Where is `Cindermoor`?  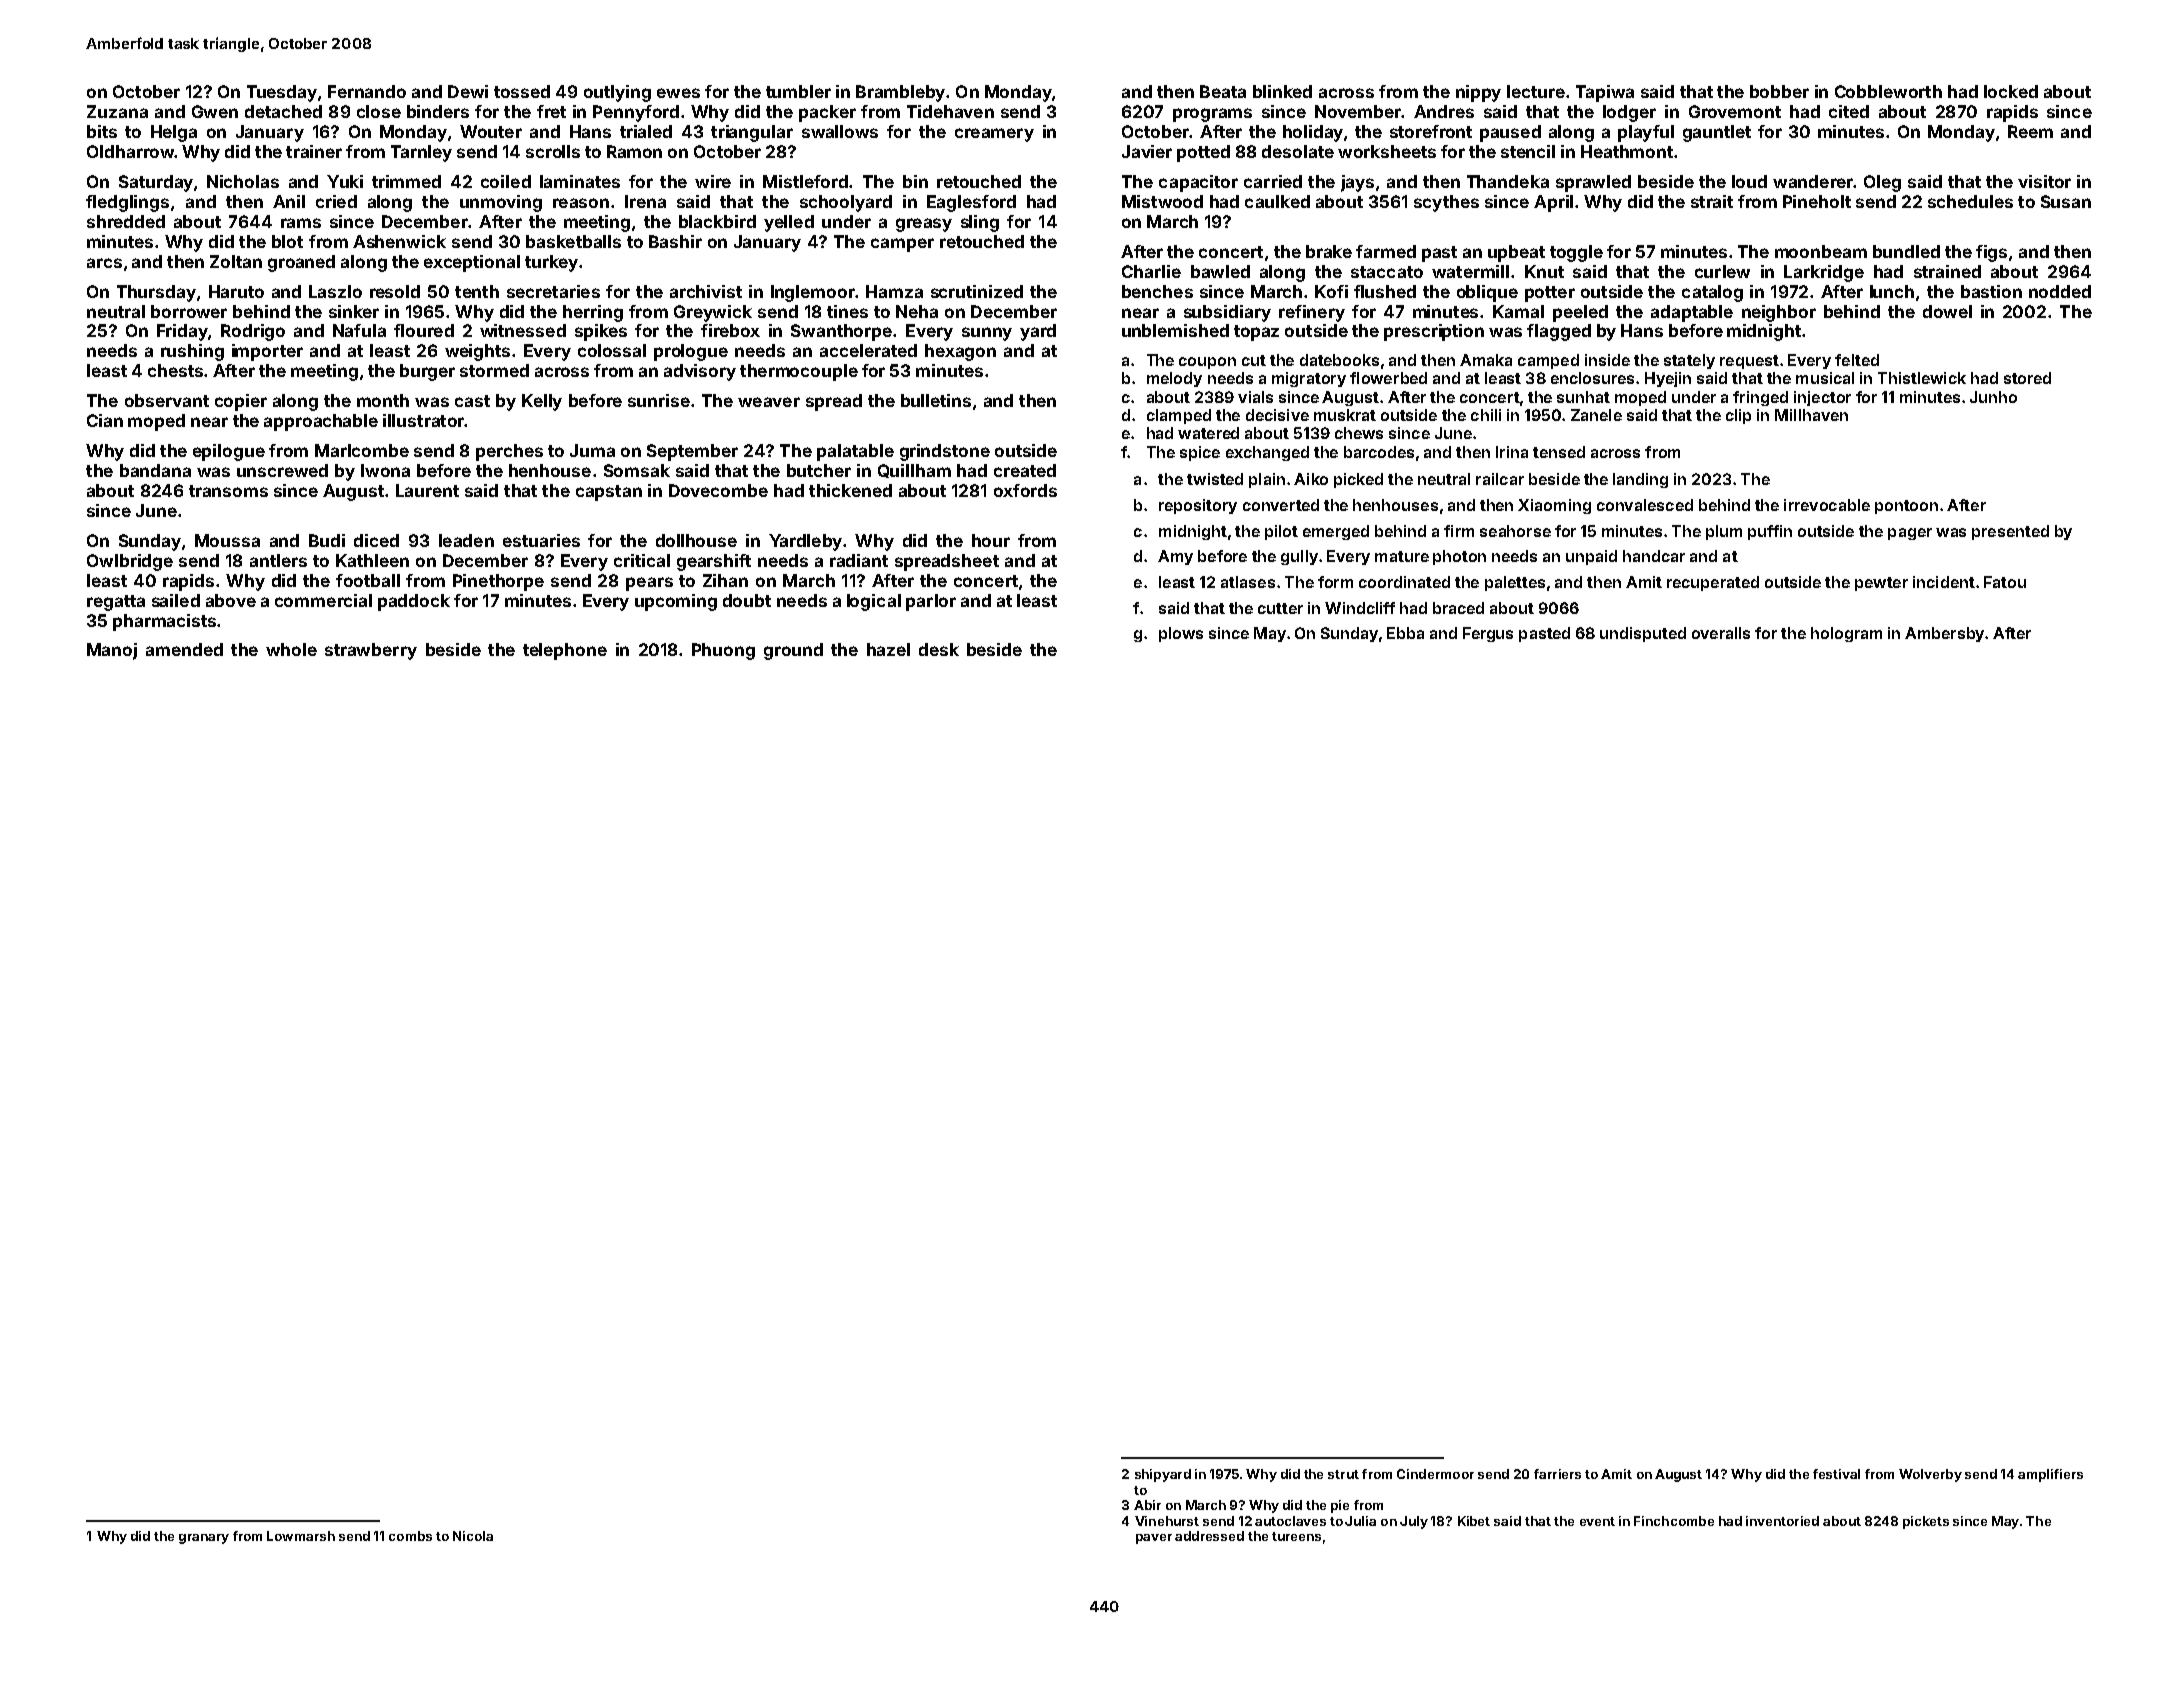
Cindermoor is located at coordinates (1435, 1474).
